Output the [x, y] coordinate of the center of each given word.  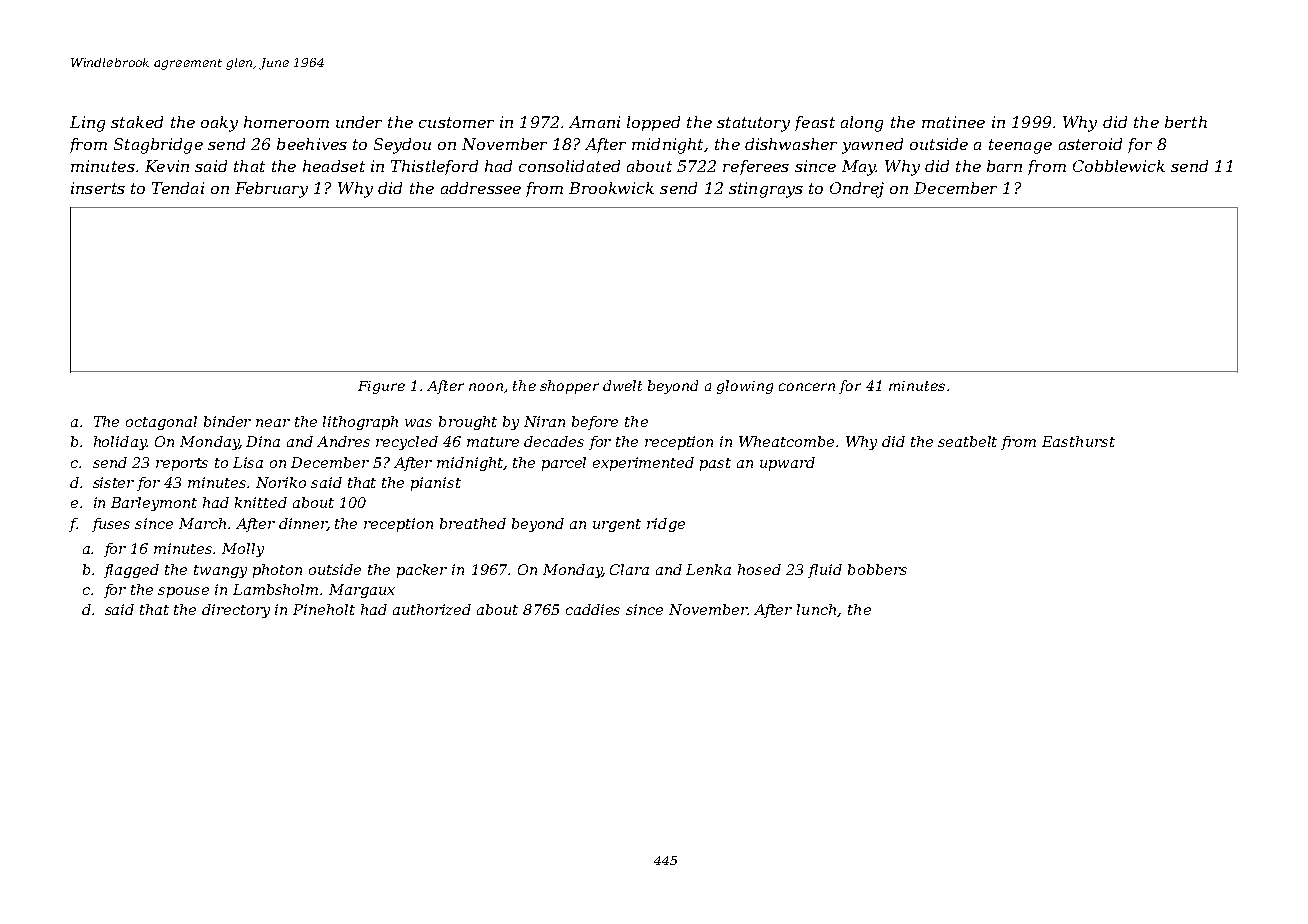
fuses [111, 525]
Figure [381, 387]
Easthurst [1078, 441]
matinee [953, 122]
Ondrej [857, 190]
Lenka [708, 569]
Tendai [178, 188]
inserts [98, 188]
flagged [131, 571]
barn [1004, 166]
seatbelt [967, 441]
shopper [569, 387]
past [715, 464]
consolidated [569, 166]
